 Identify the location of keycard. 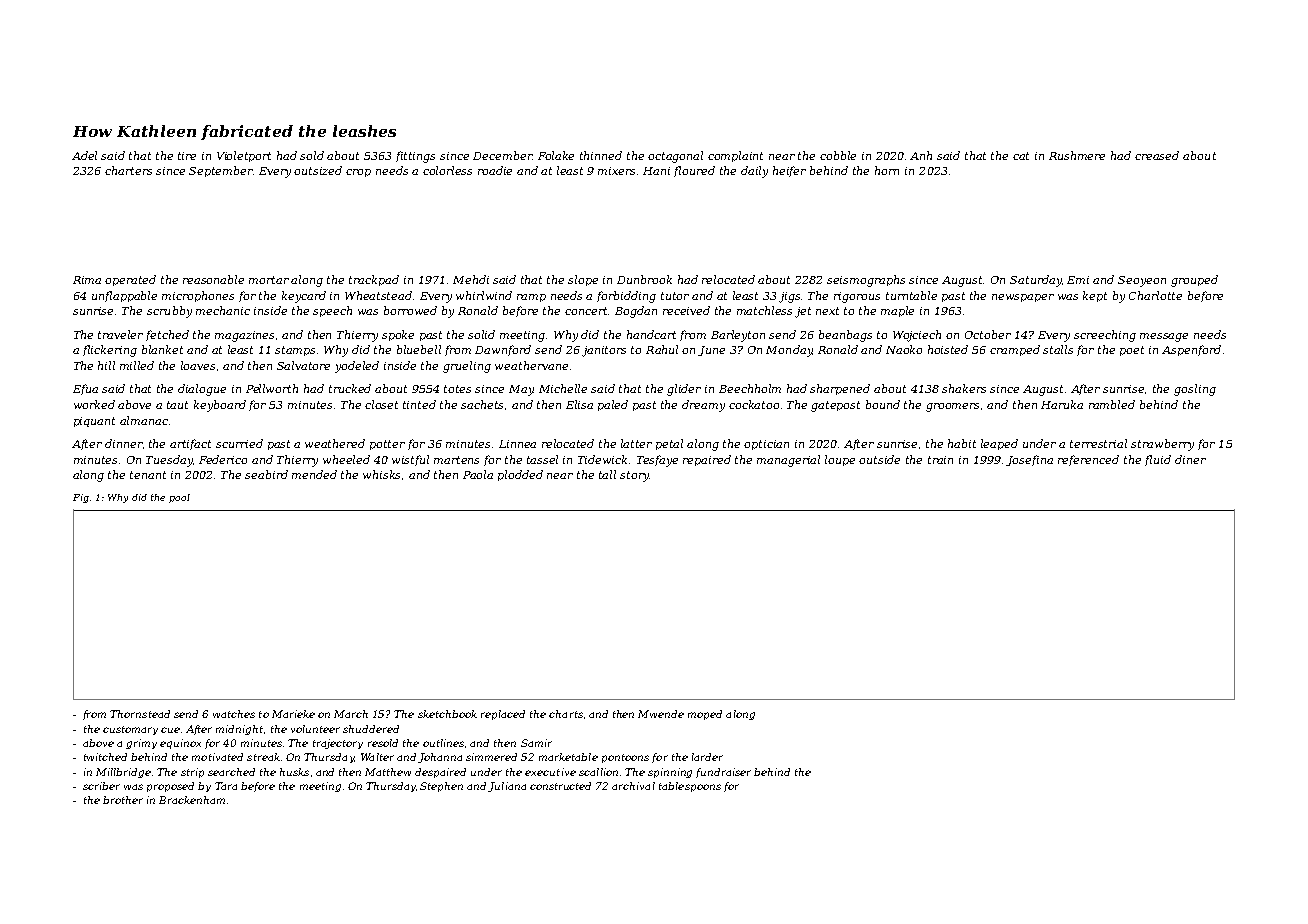
(304, 297).
